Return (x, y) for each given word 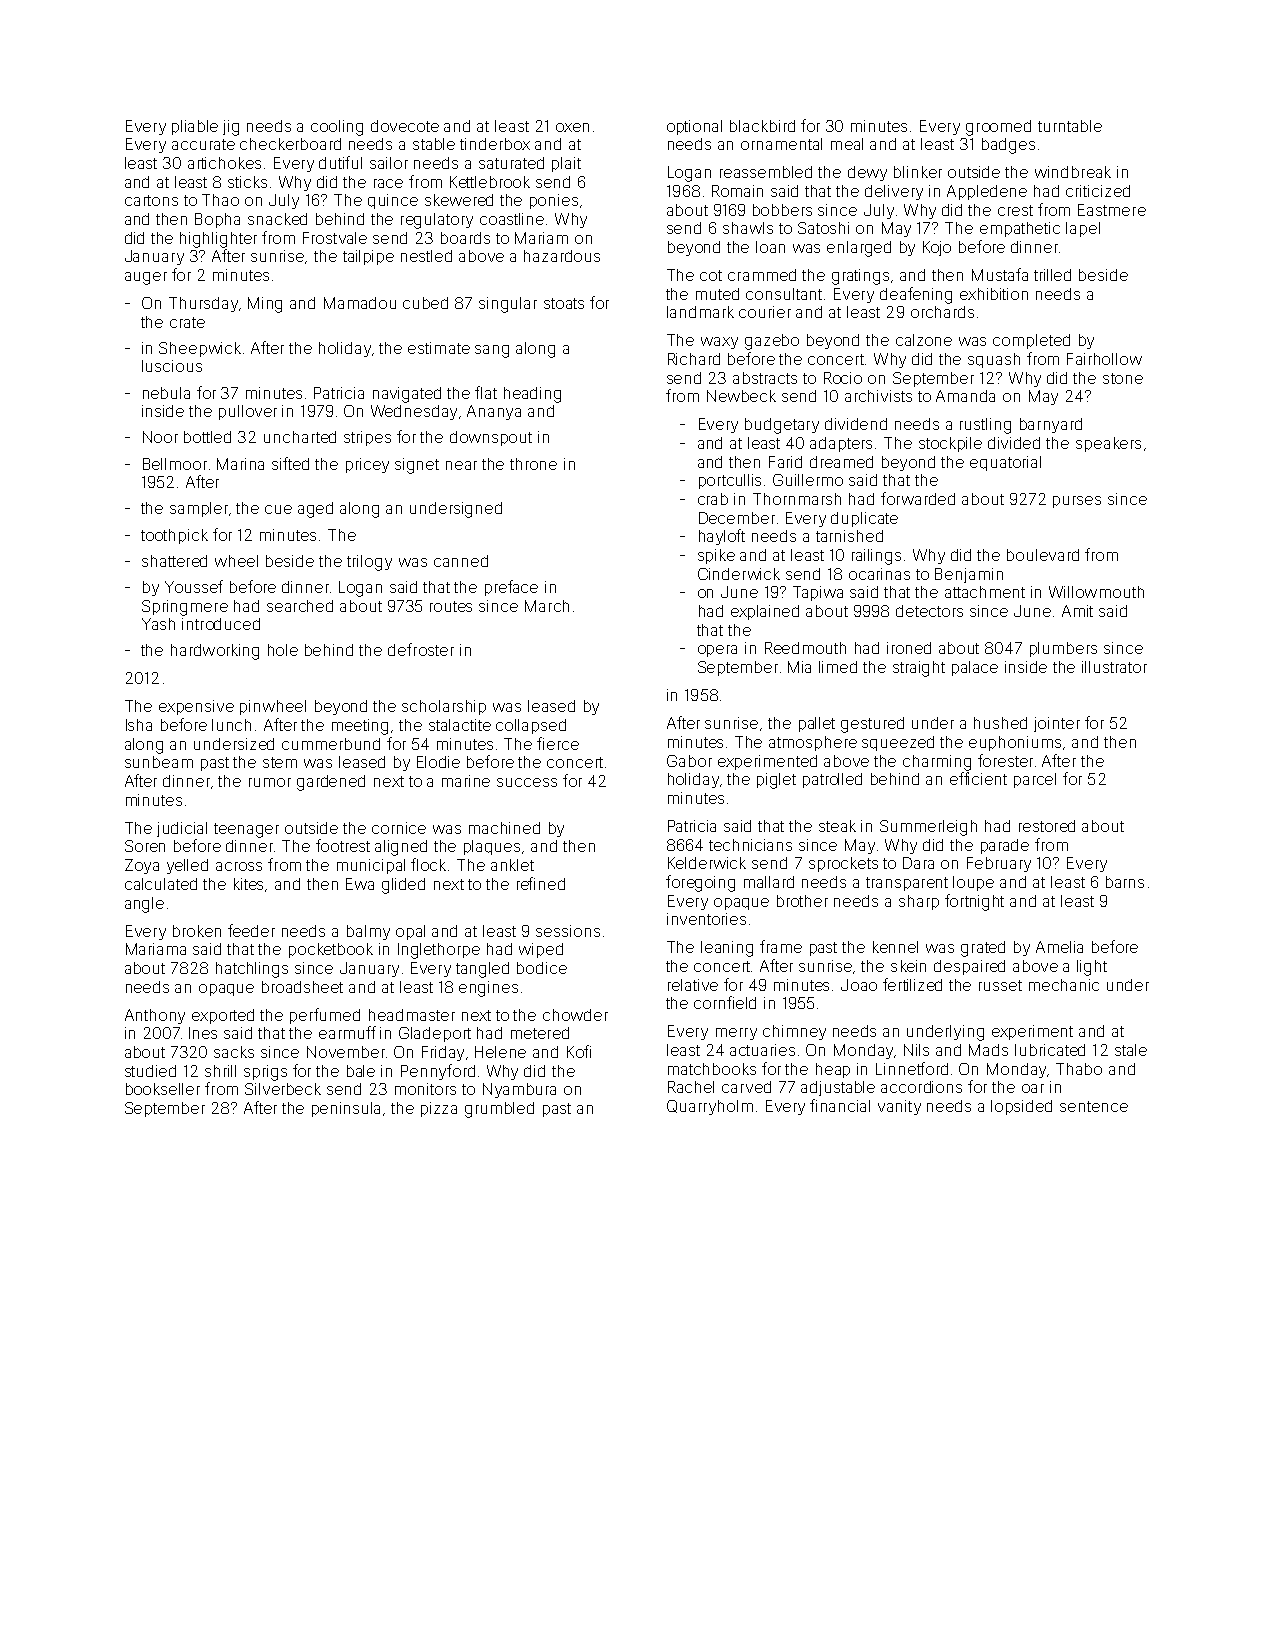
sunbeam (159, 762)
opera (717, 651)
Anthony (155, 1016)
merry (736, 1034)
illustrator (1114, 667)
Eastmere (1112, 210)
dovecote (405, 126)
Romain (737, 191)
